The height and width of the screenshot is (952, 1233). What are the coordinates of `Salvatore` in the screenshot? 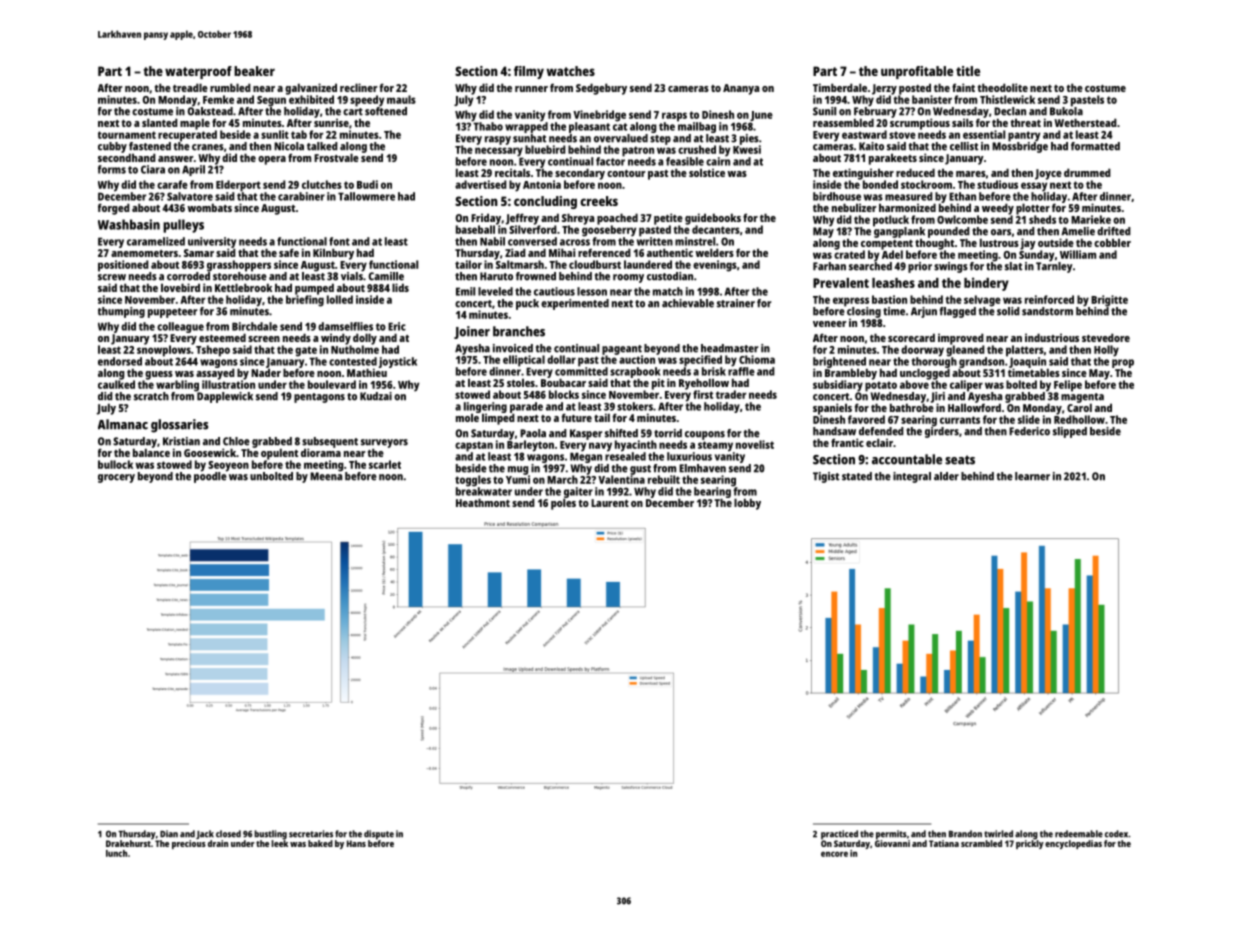 It's located at (190, 196).
